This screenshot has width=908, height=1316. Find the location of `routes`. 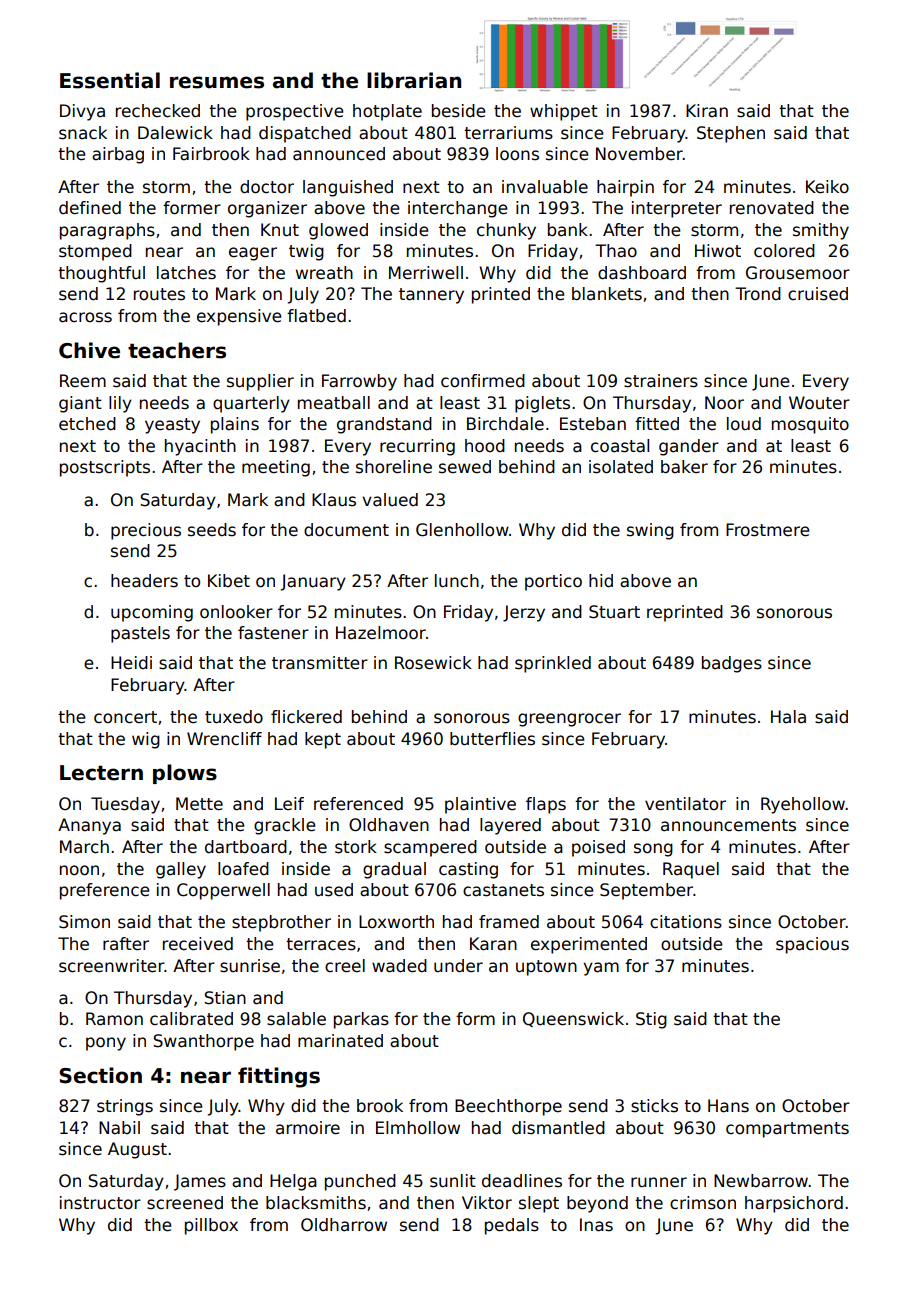

routes is located at coordinates (159, 294).
